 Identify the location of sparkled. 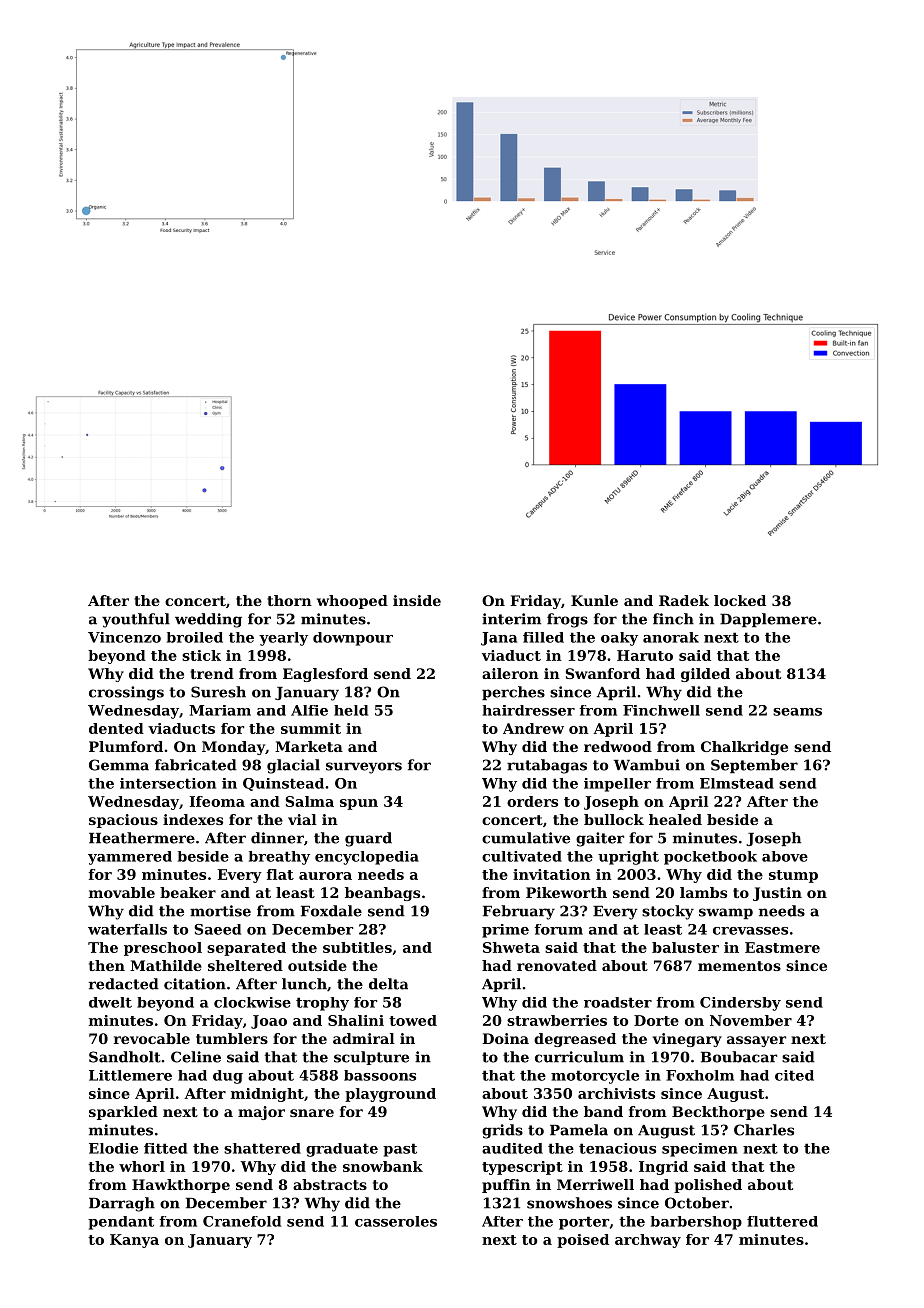
(123, 1113).
